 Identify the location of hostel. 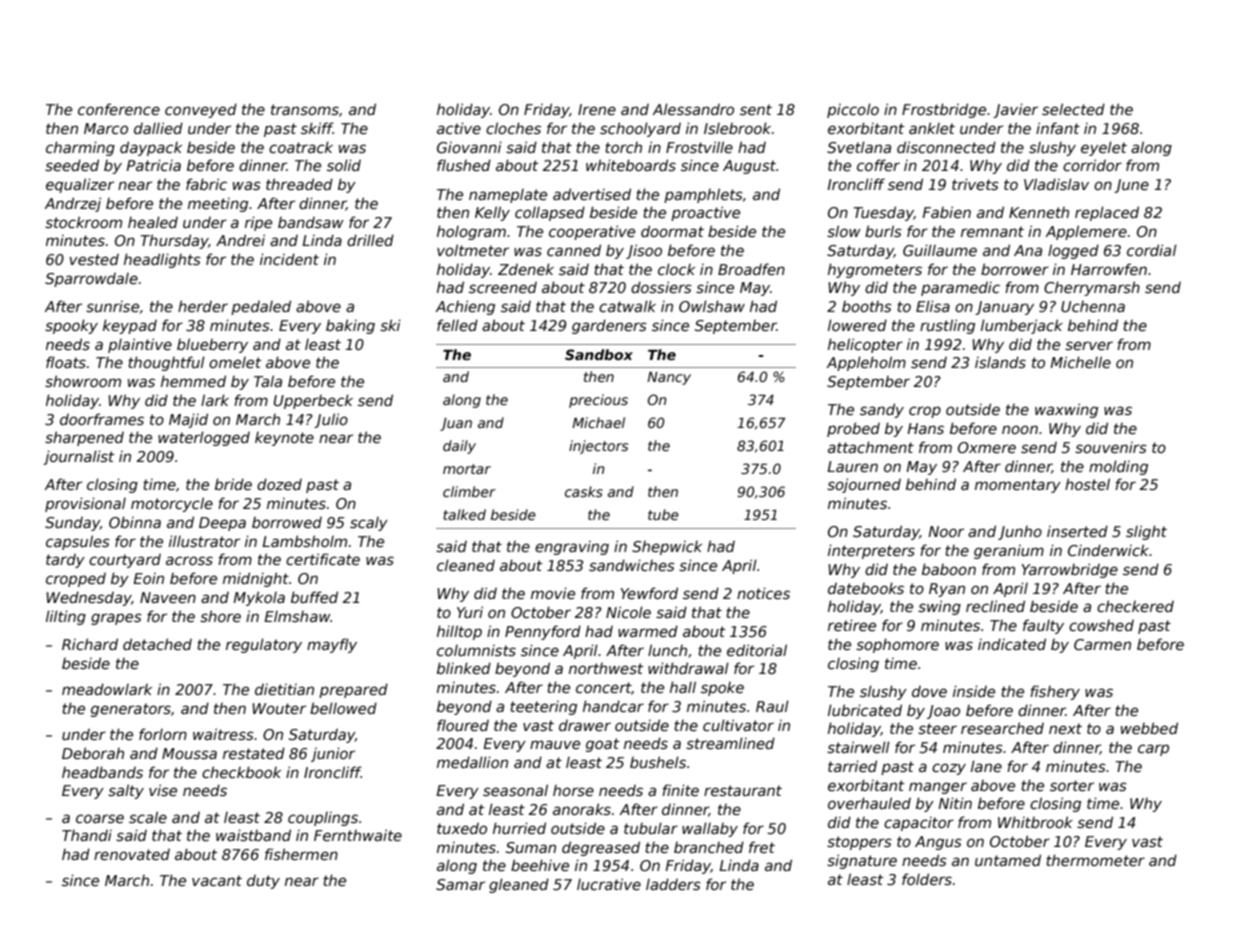
(1087, 484).
